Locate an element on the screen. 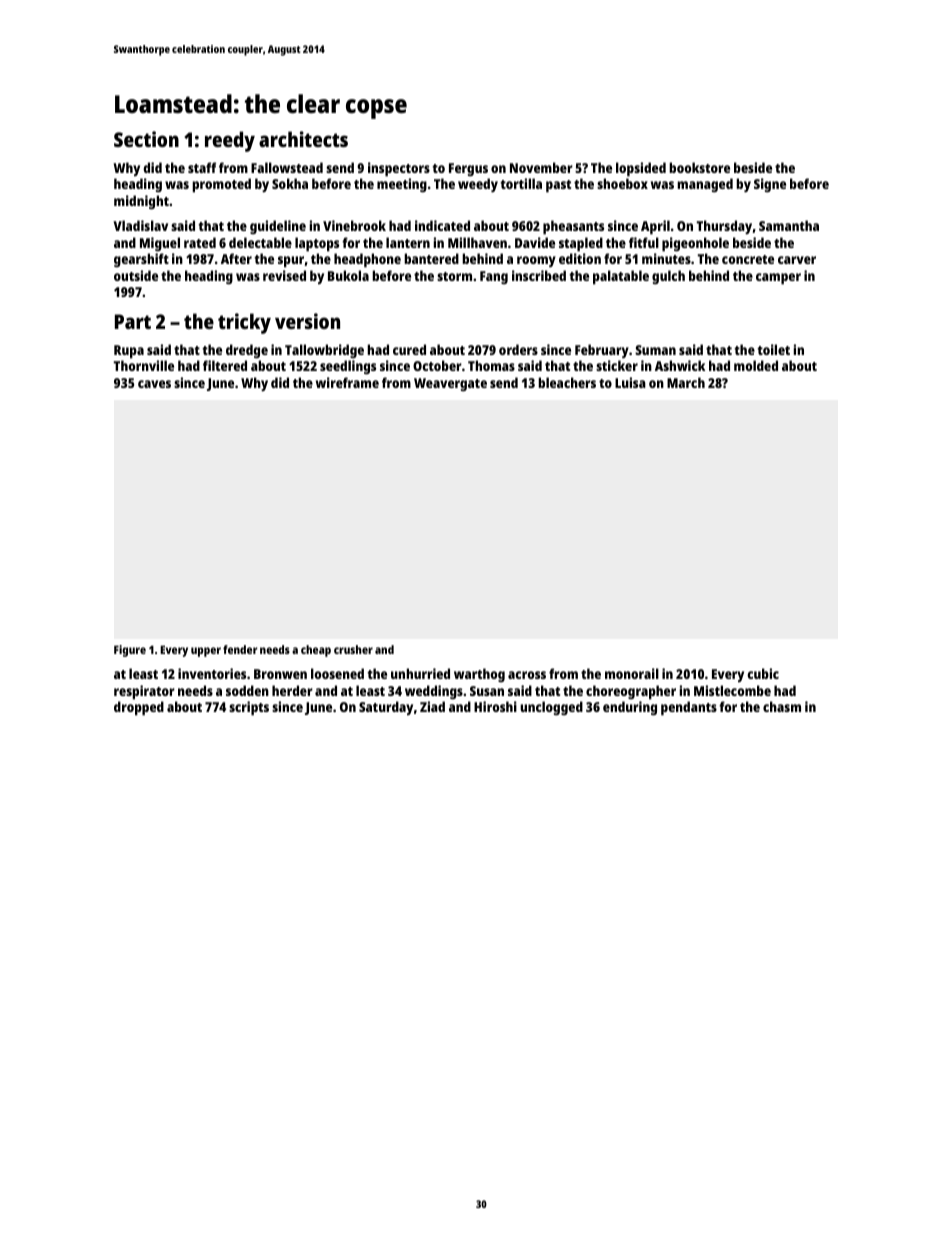  reedy is located at coordinates (230, 141).
